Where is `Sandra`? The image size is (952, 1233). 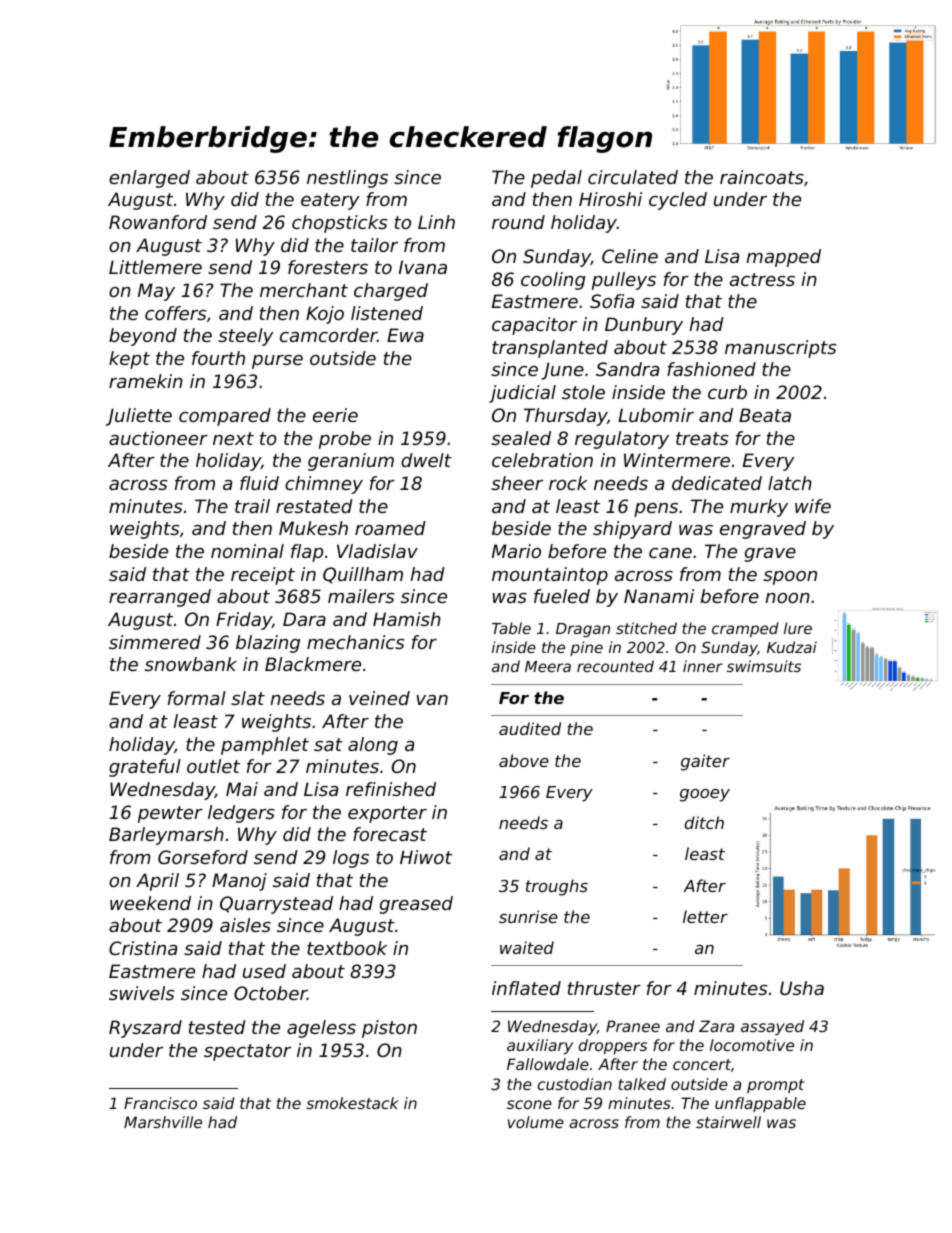 Sandra is located at coordinates (627, 369).
